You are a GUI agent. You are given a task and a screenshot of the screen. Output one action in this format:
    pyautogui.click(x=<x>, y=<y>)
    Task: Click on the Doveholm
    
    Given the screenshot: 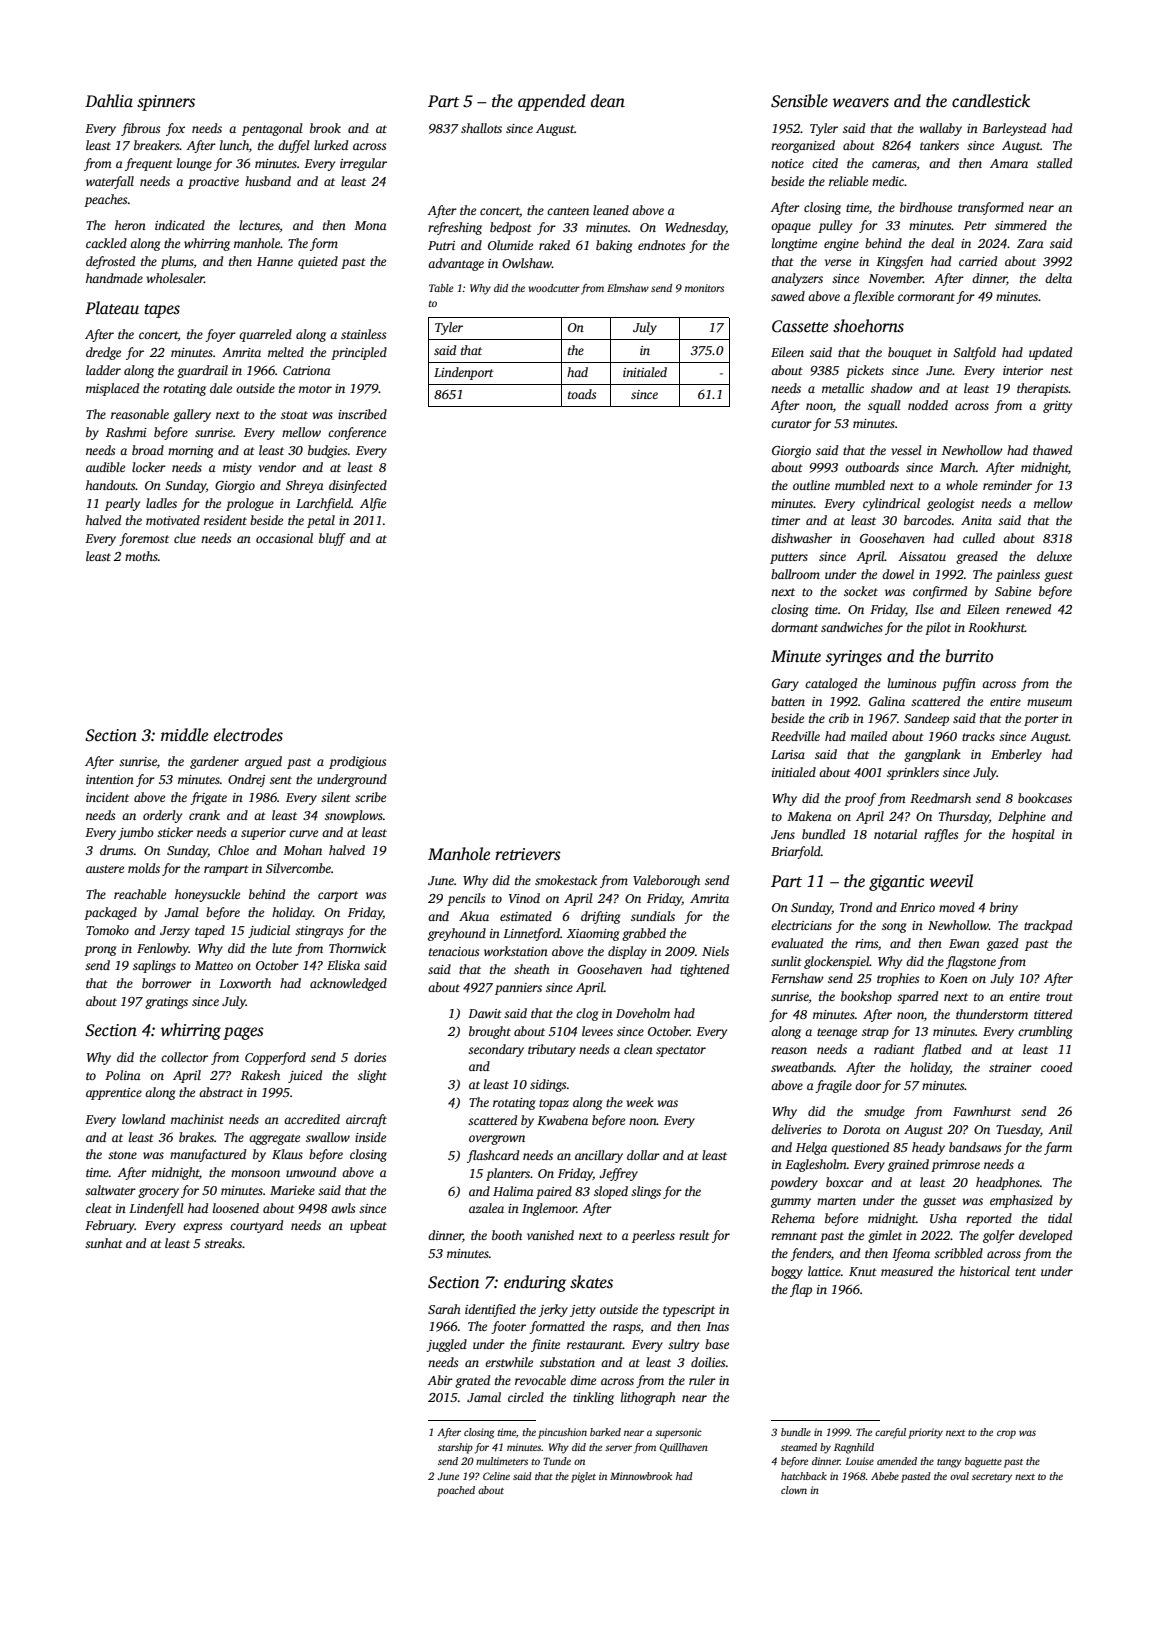 What is the action you would take?
    pyautogui.click(x=643, y=1013)
